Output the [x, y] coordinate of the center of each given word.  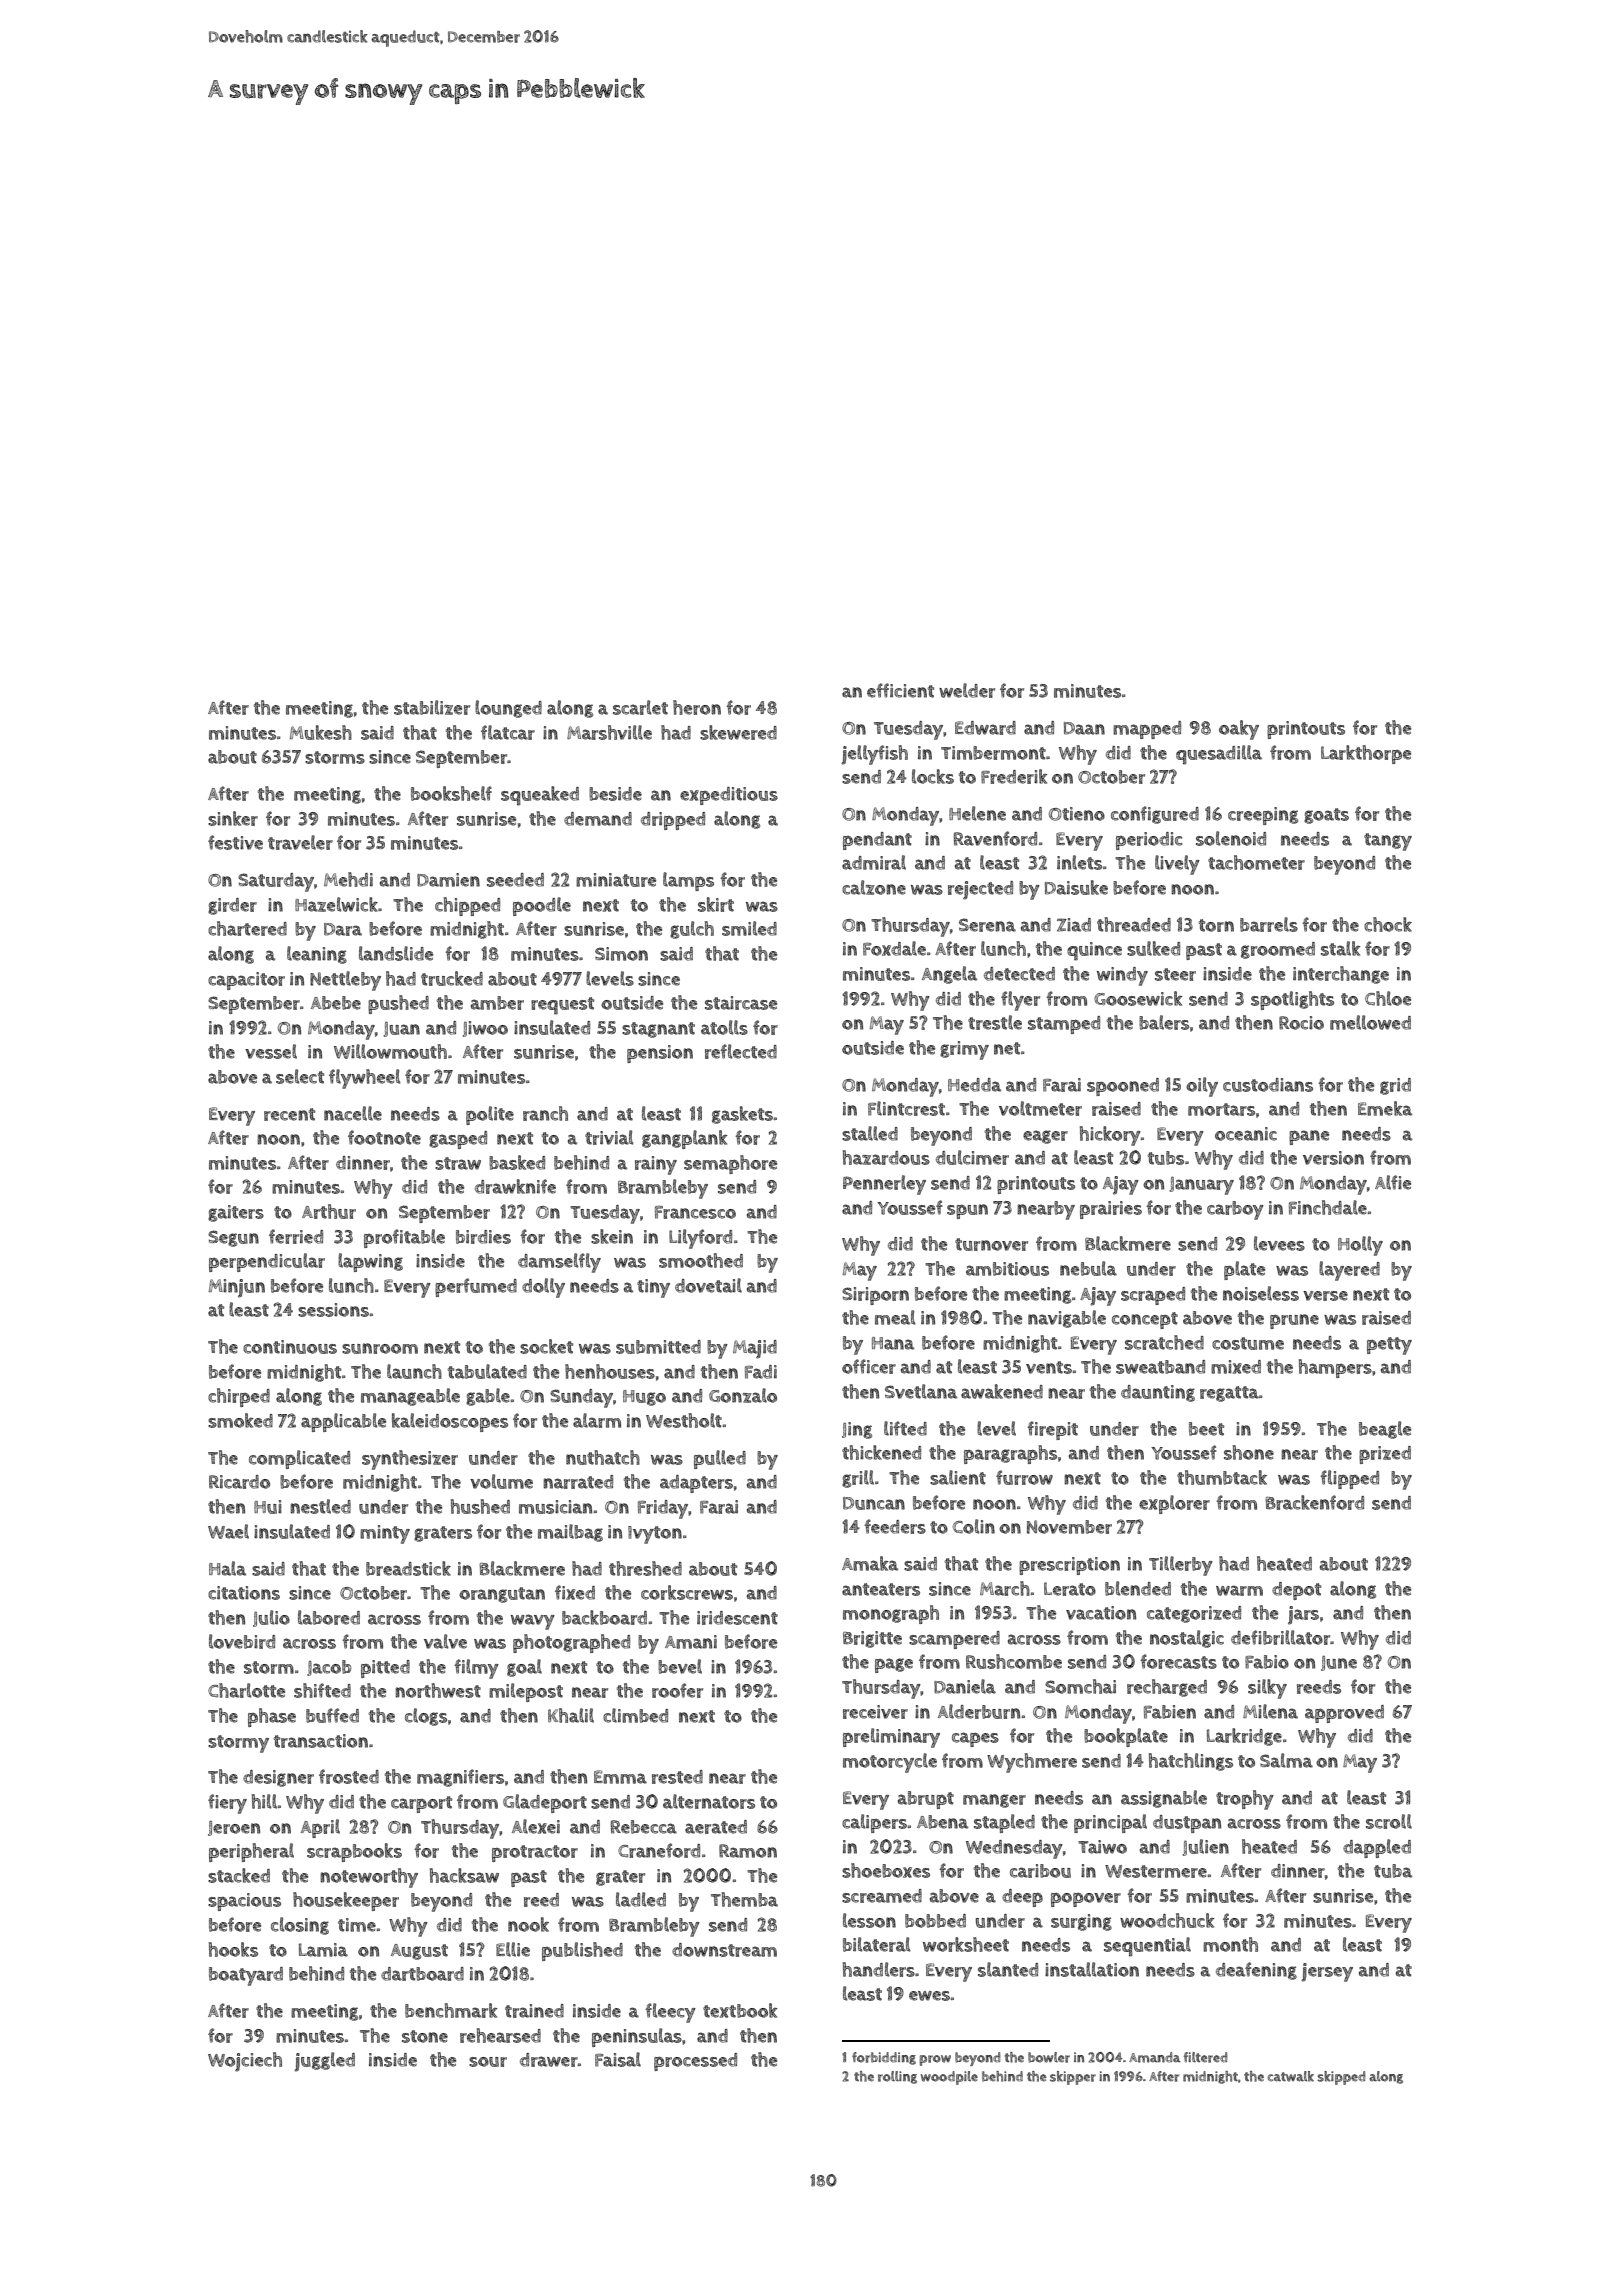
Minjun [237, 1288]
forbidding [884, 2058]
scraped [1153, 1296]
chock [1388, 924]
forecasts [1178, 1661]
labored [329, 1617]
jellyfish [874, 755]
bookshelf [451, 793]
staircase [741, 1003]
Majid [755, 1349]
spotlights [1292, 1000]
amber [497, 1003]
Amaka [870, 1563]
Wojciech [245, 2062]
